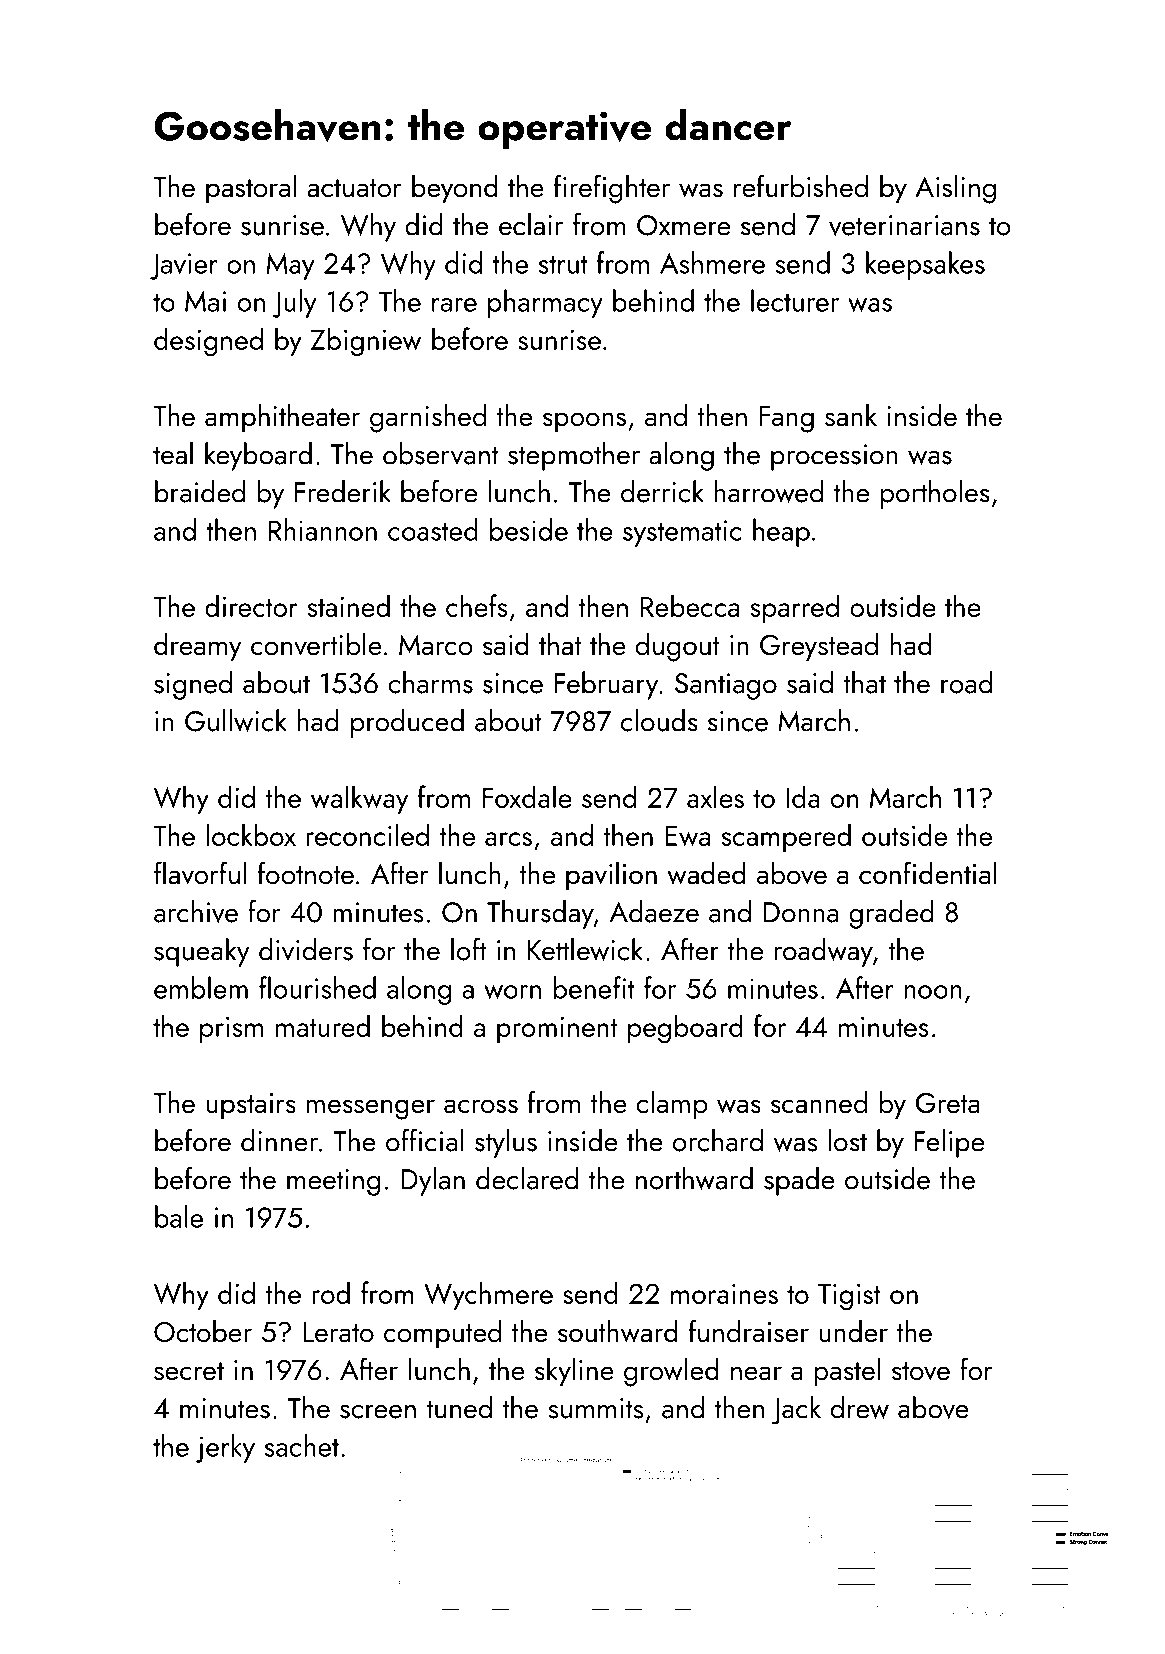 This screenshot has height=1654, width=1165. What do you see at coordinates (928, 873) in the screenshot?
I see `confidential` at bounding box center [928, 873].
